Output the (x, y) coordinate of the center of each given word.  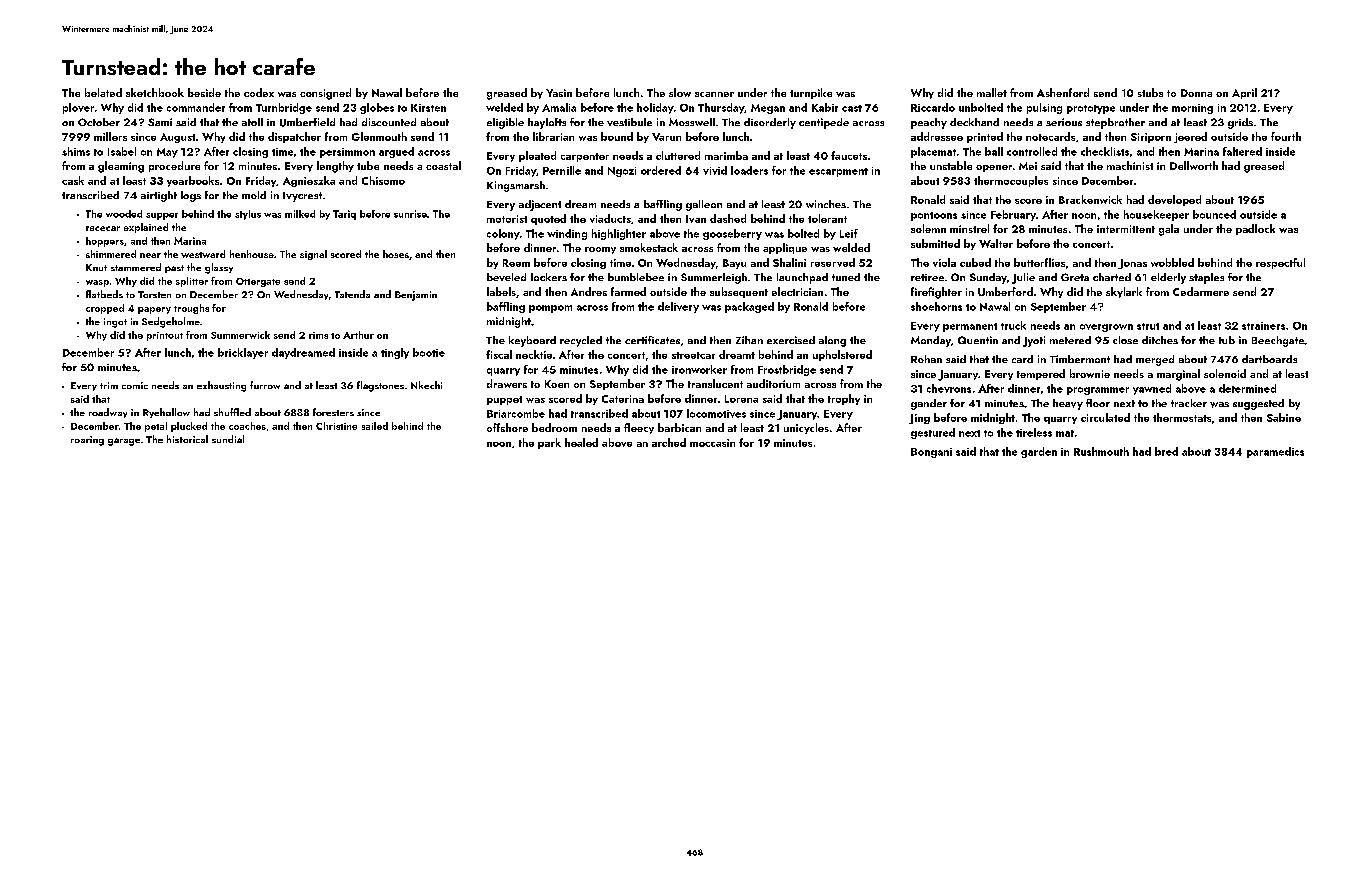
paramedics (1275, 452)
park (549, 443)
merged (1155, 360)
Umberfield (307, 122)
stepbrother (1115, 123)
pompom (550, 309)
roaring (87, 441)
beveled (506, 277)
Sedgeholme (171, 322)
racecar (103, 228)
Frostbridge (787, 370)
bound (617, 136)
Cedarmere (1201, 291)
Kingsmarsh (516, 186)
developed (1174, 200)
